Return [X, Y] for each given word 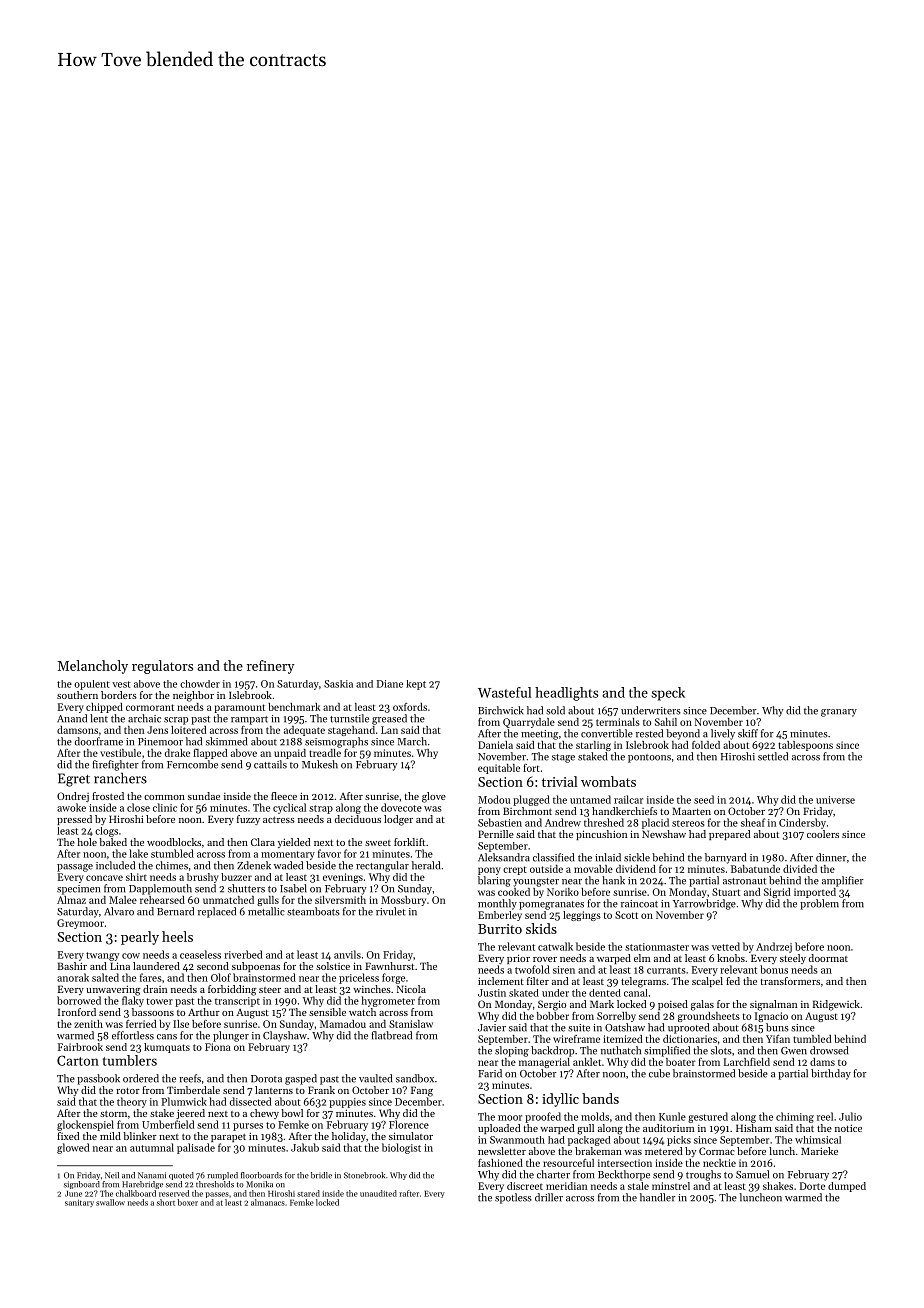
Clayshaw [285, 1036]
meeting [539, 735]
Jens [157, 730]
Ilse [181, 1024]
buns [777, 1027]
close [138, 807]
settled [773, 756]
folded [706, 745]
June [73, 1194]
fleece [284, 796]
